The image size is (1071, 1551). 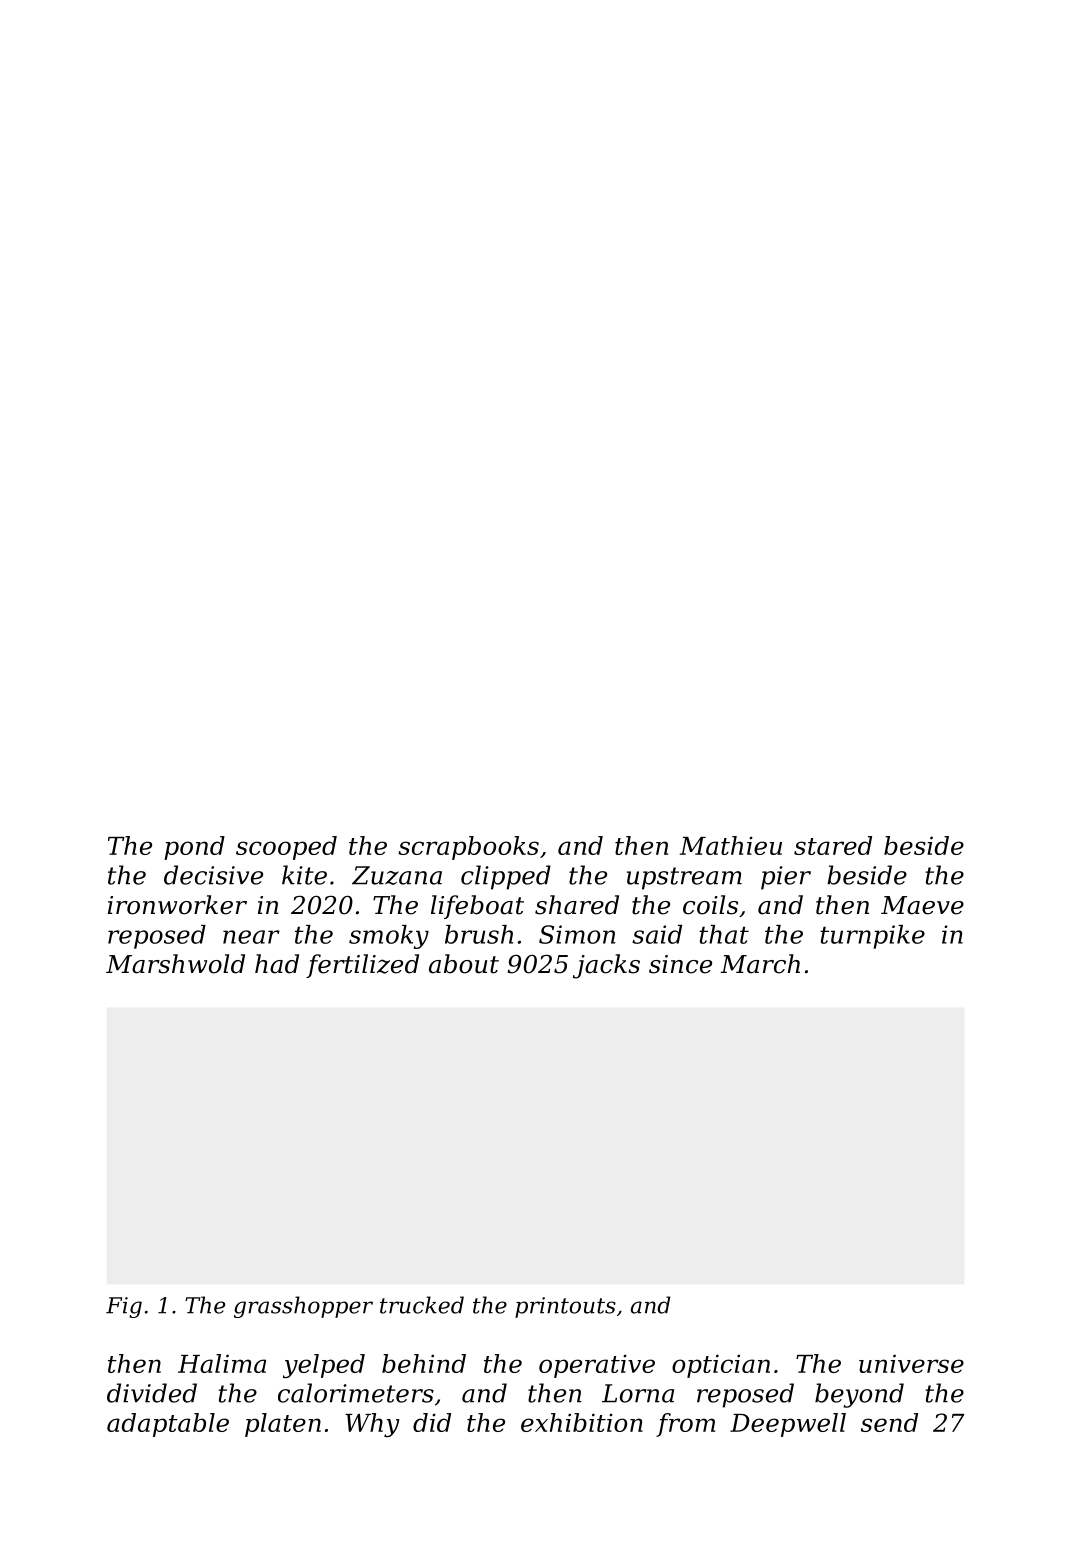 What do you see at coordinates (303, 1307) in the page?
I see `grasshopper` at bounding box center [303, 1307].
